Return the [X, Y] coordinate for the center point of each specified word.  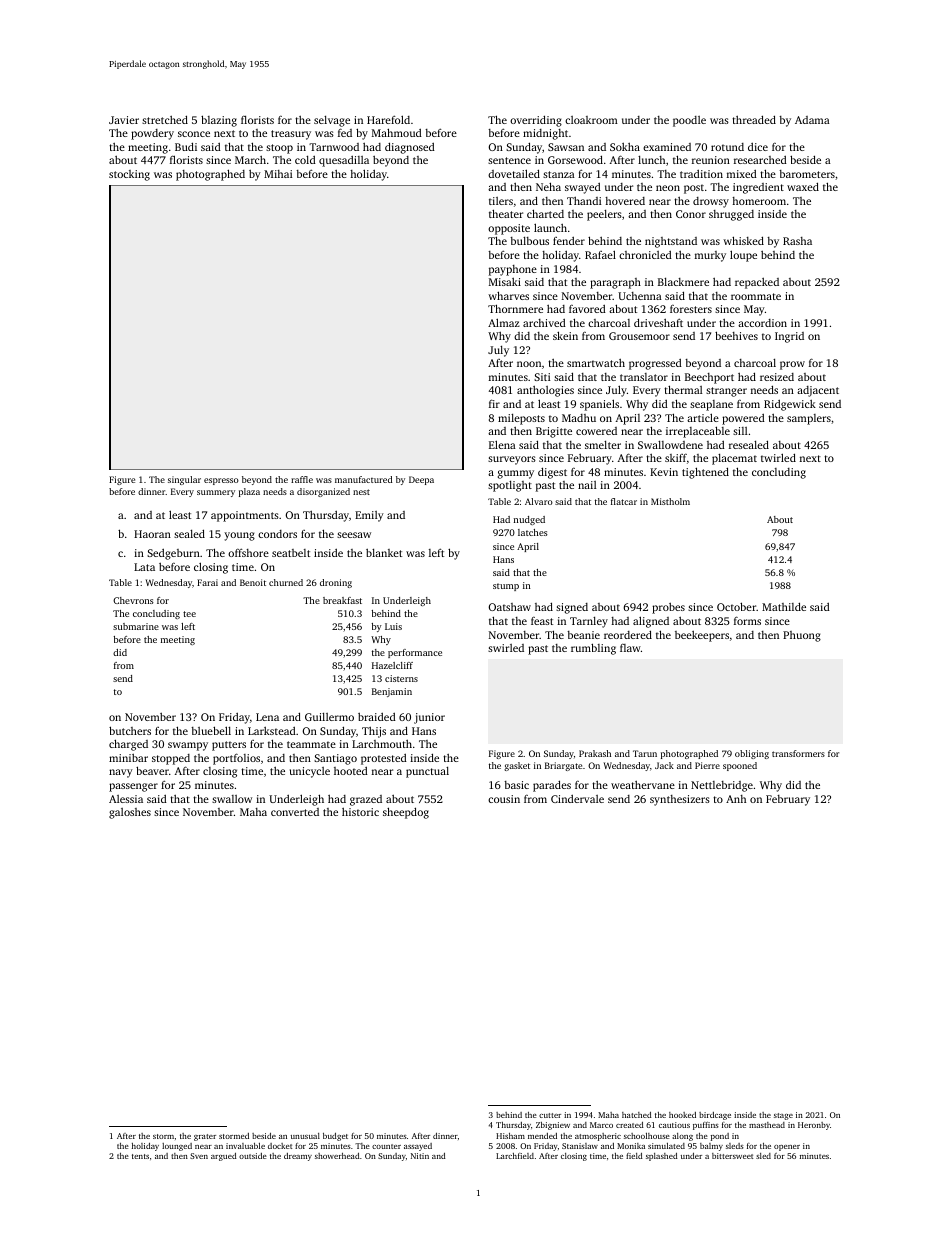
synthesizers [680, 800]
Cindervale [577, 798]
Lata [144, 567]
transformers [798, 753]
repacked [757, 283]
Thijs [374, 732]
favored [587, 308]
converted [295, 812]
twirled [778, 457]
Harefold [388, 119]
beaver [152, 770]
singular [184, 480]
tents [140, 1156]
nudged [529, 520]
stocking [129, 175]
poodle [689, 121]
